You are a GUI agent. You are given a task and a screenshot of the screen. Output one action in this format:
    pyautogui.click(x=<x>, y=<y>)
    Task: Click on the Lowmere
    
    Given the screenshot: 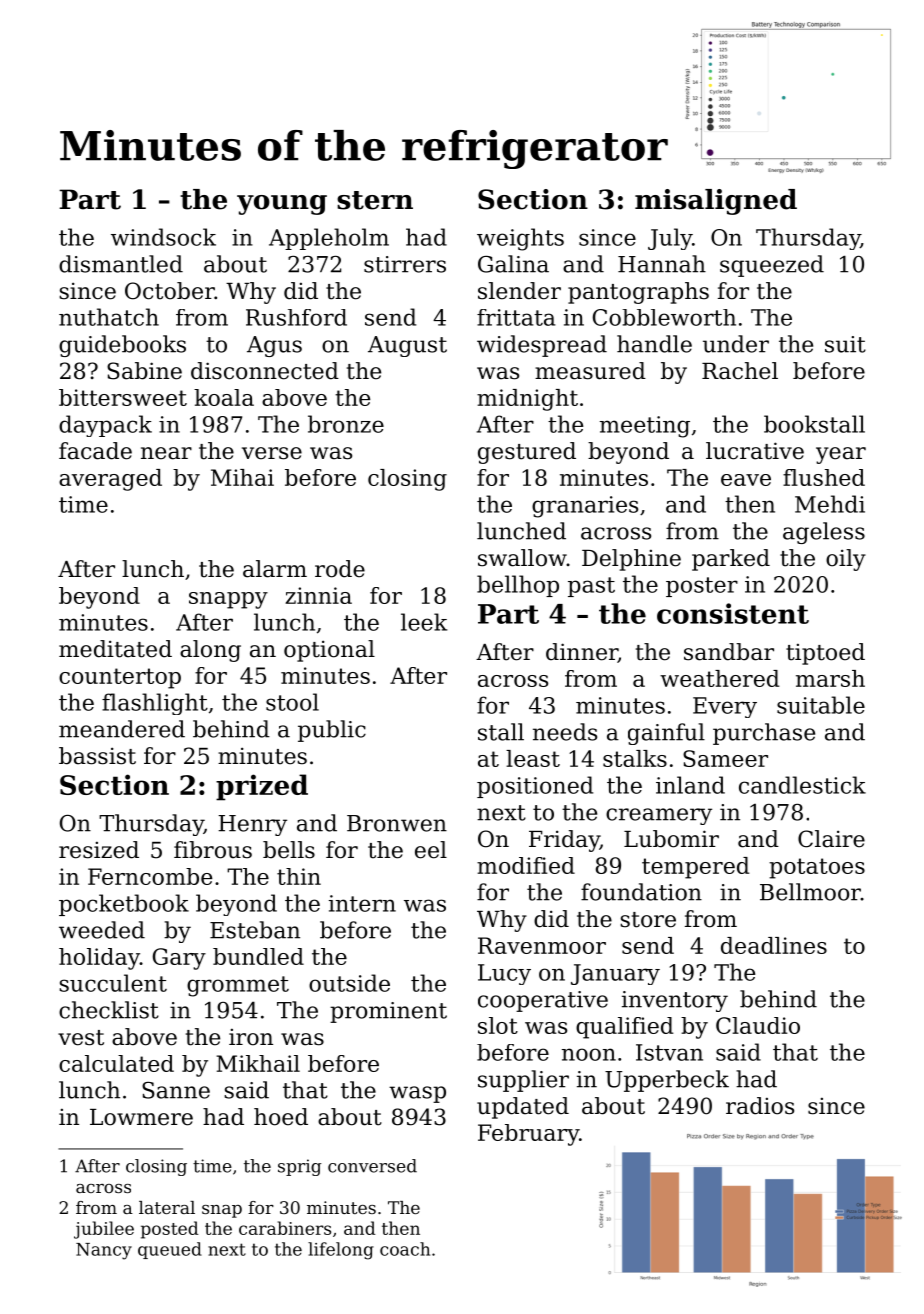 What is the action you would take?
    pyautogui.click(x=141, y=1117)
